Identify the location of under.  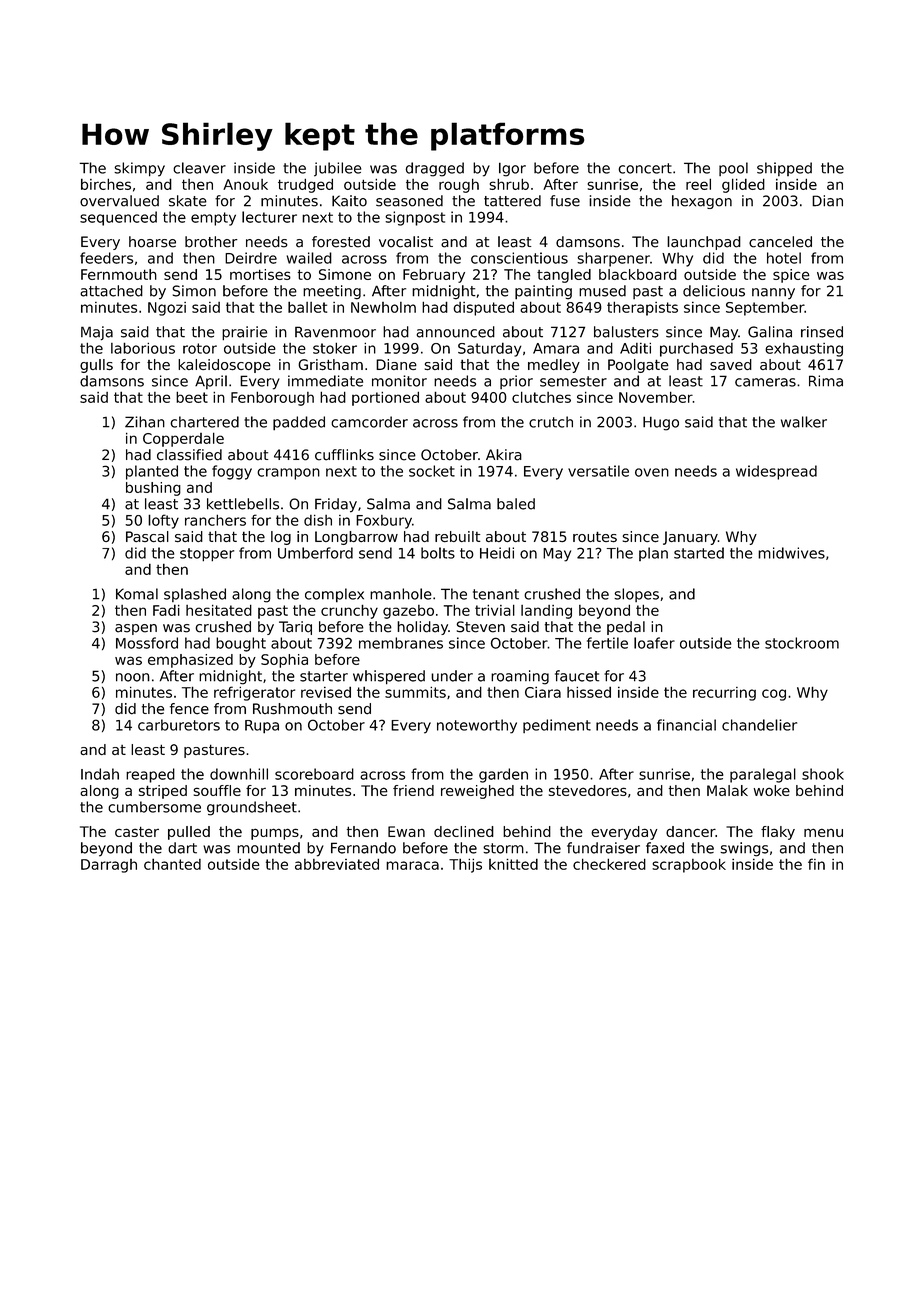
(452, 676).
